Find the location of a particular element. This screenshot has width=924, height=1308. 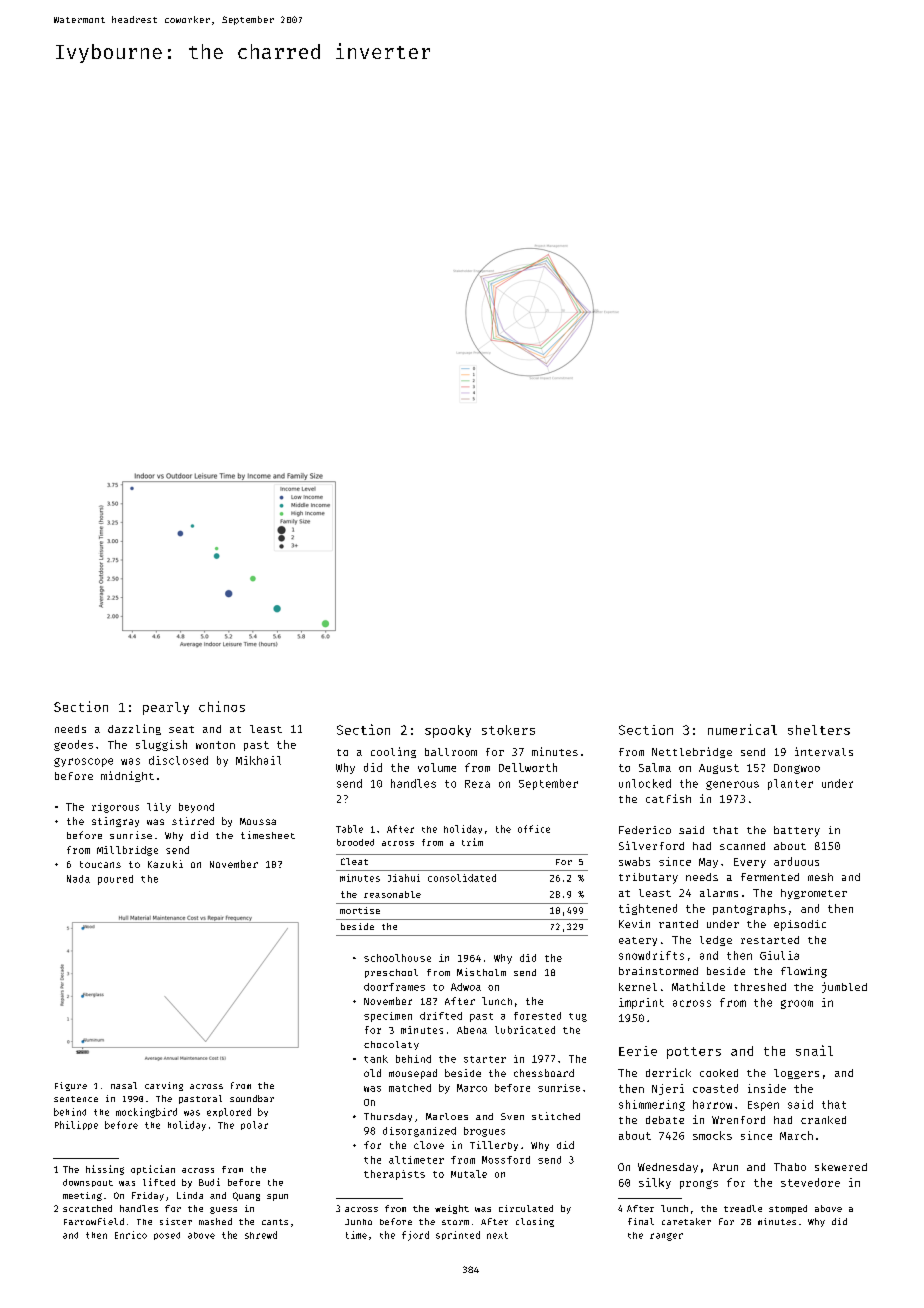

shelters is located at coordinates (819, 730).
